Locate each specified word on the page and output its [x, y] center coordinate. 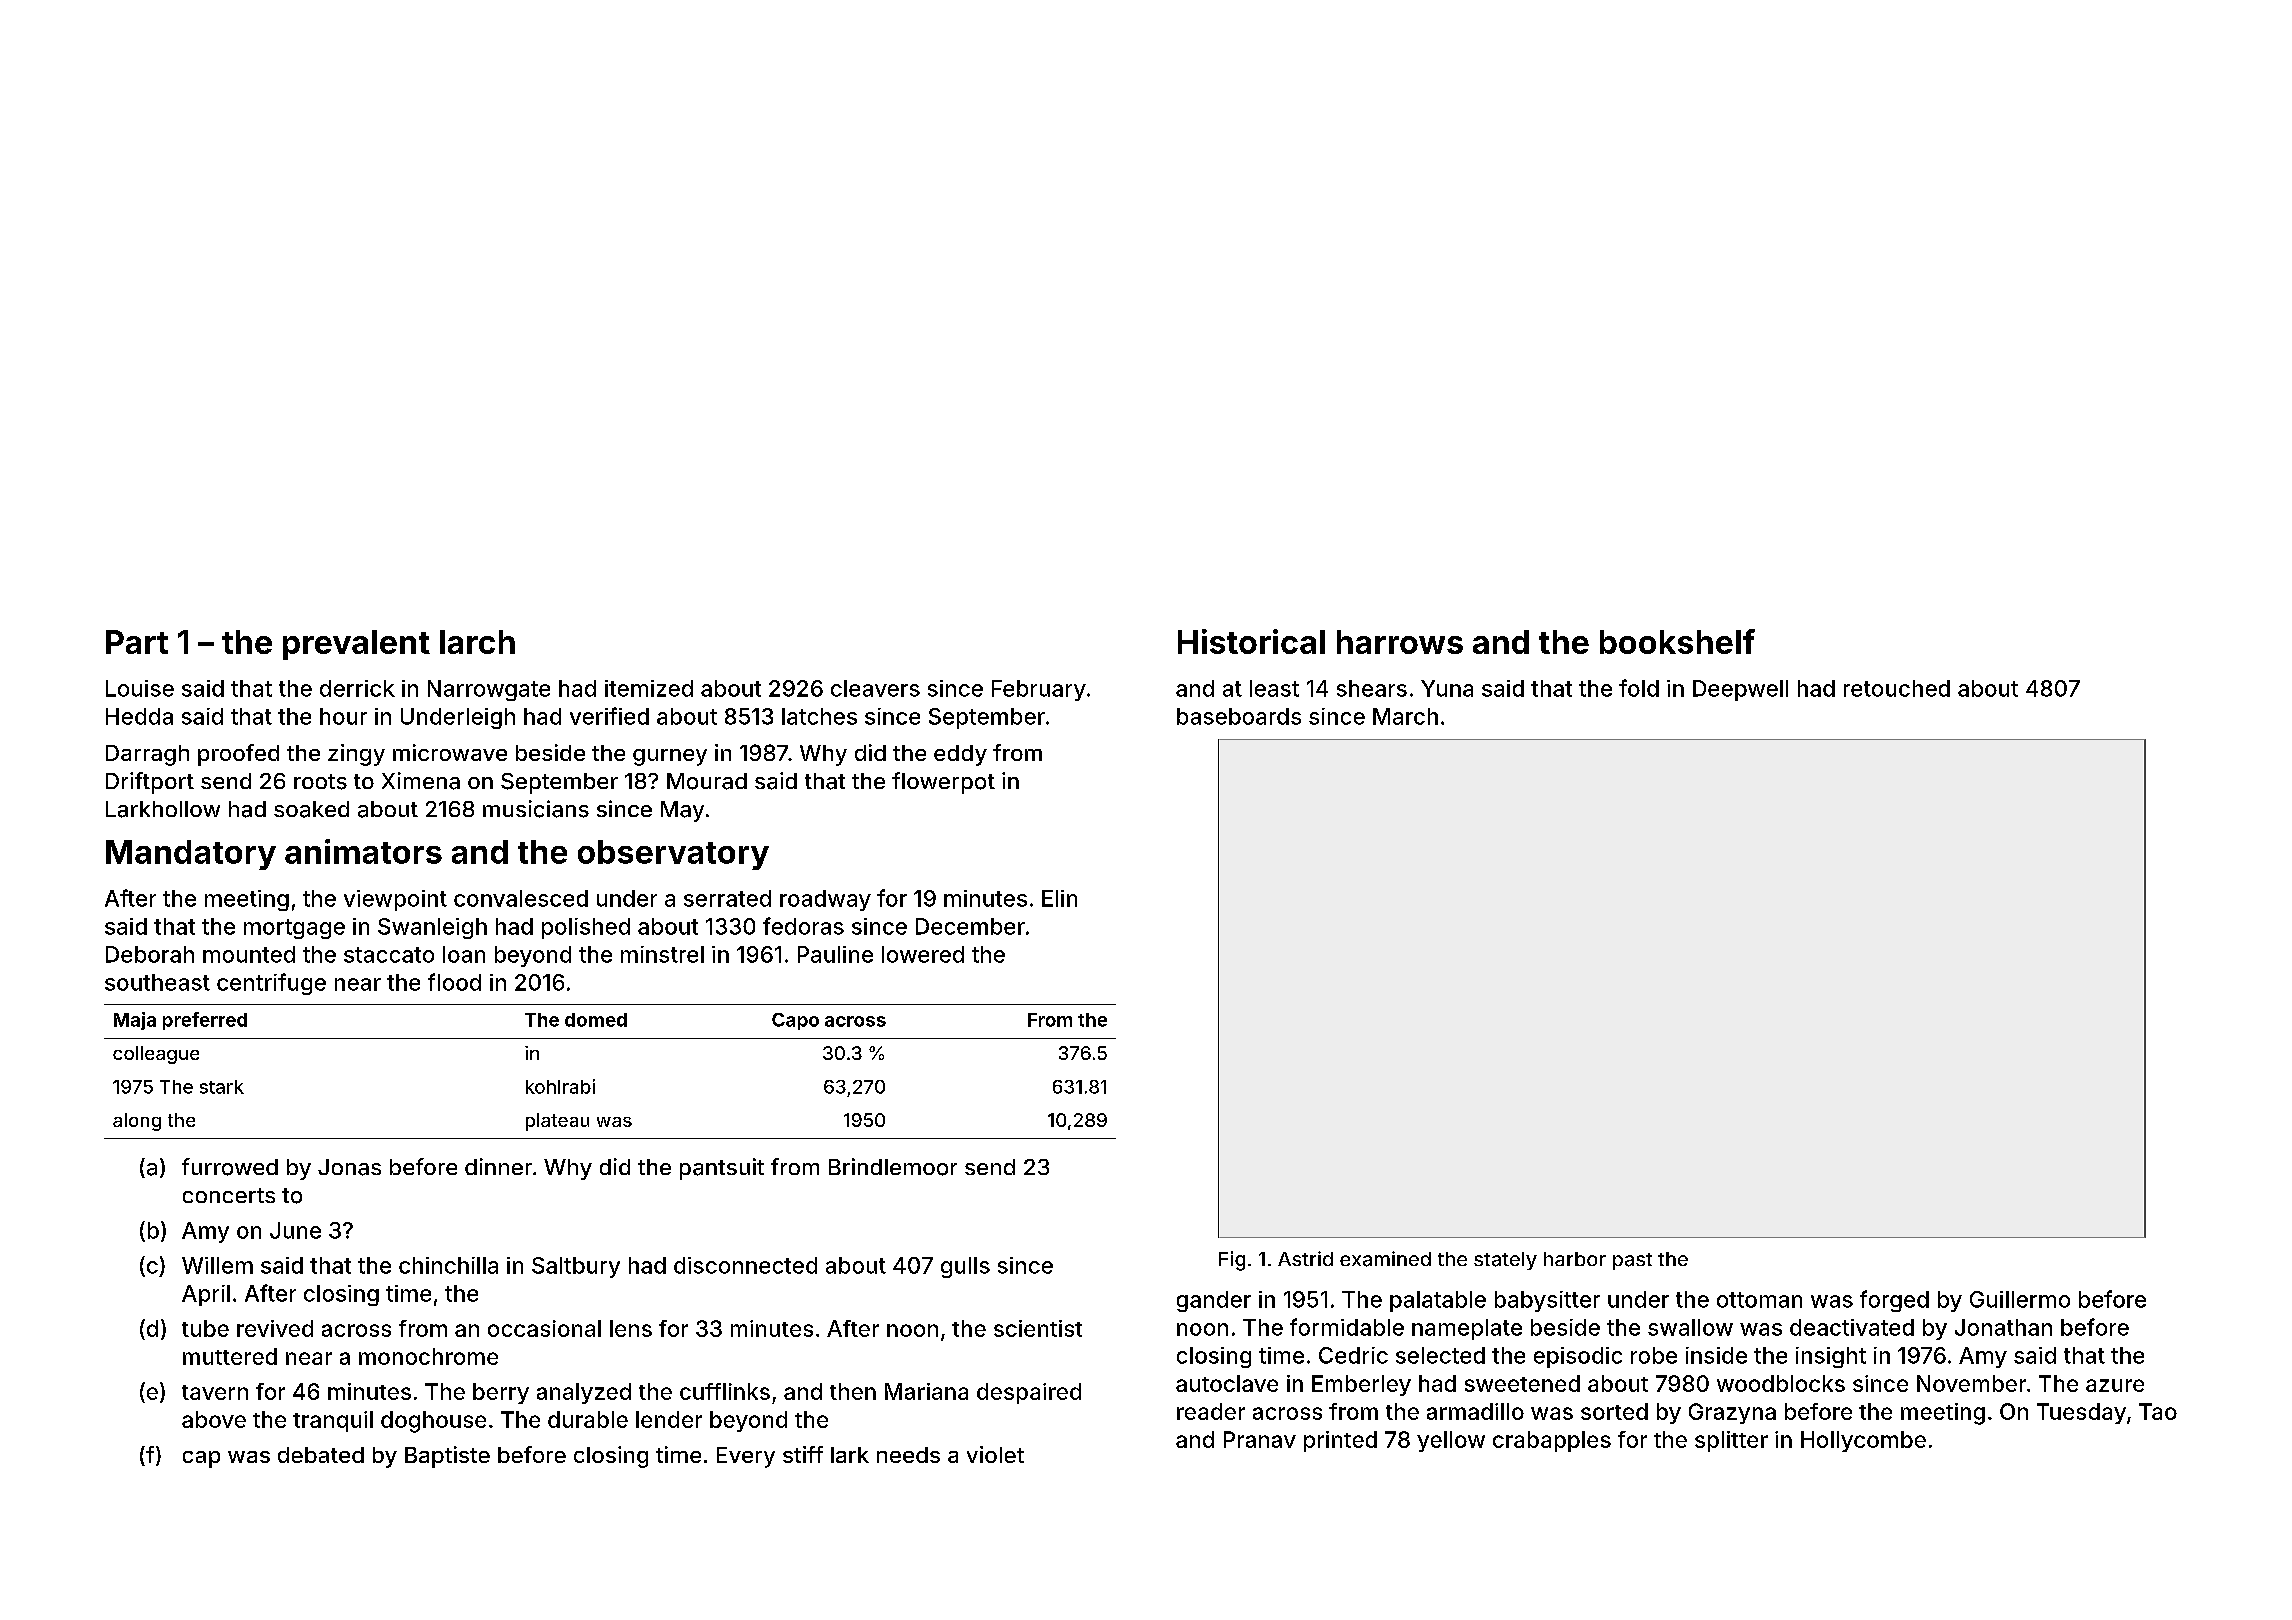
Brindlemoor [893, 1167]
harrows [1400, 642]
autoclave [1227, 1383]
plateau [557, 1122]
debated [321, 1455]
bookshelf [1677, 641]
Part [137, 642]
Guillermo [2020, 1299]
